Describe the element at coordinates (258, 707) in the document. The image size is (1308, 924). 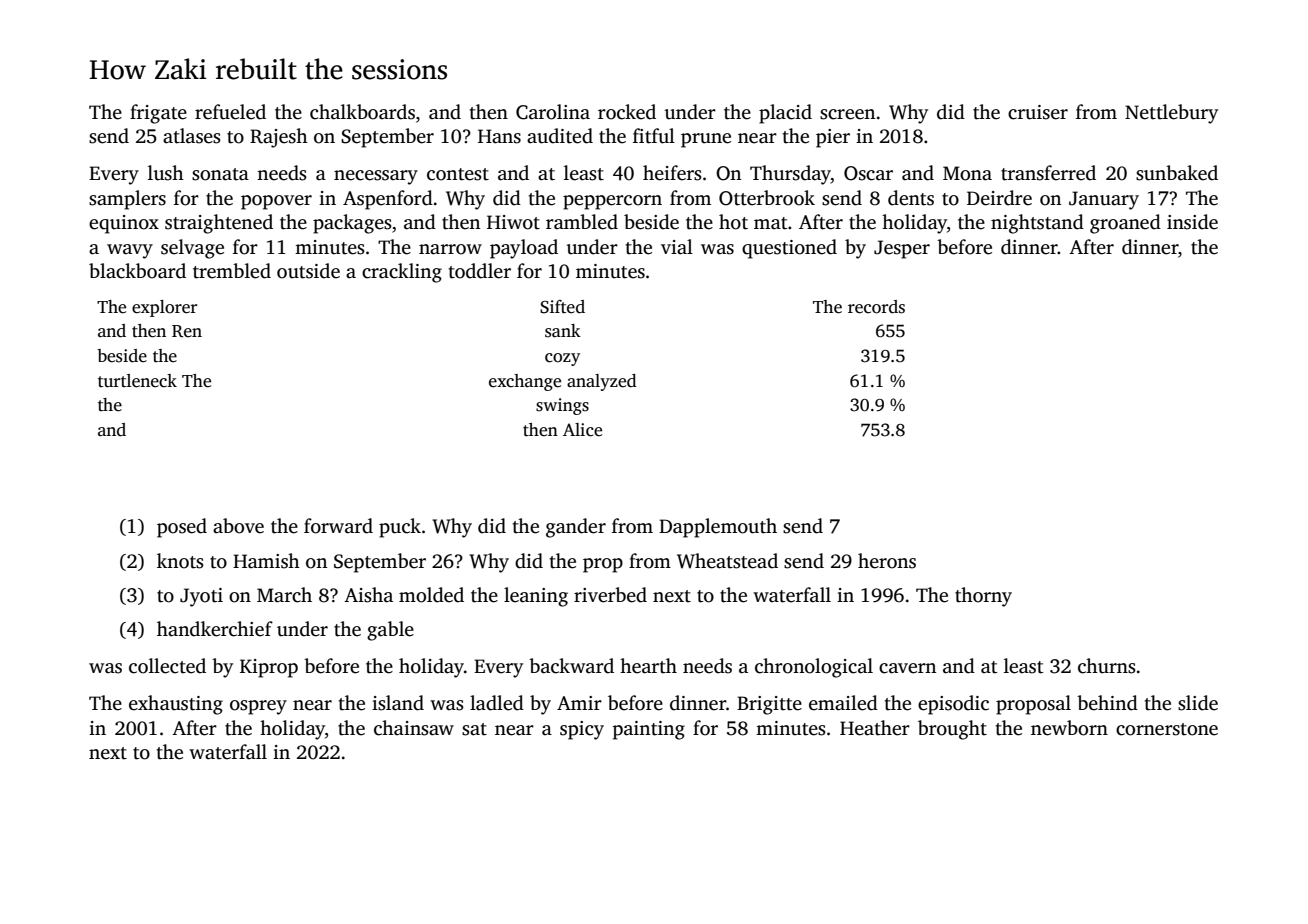
I see `osprey` at that location.
